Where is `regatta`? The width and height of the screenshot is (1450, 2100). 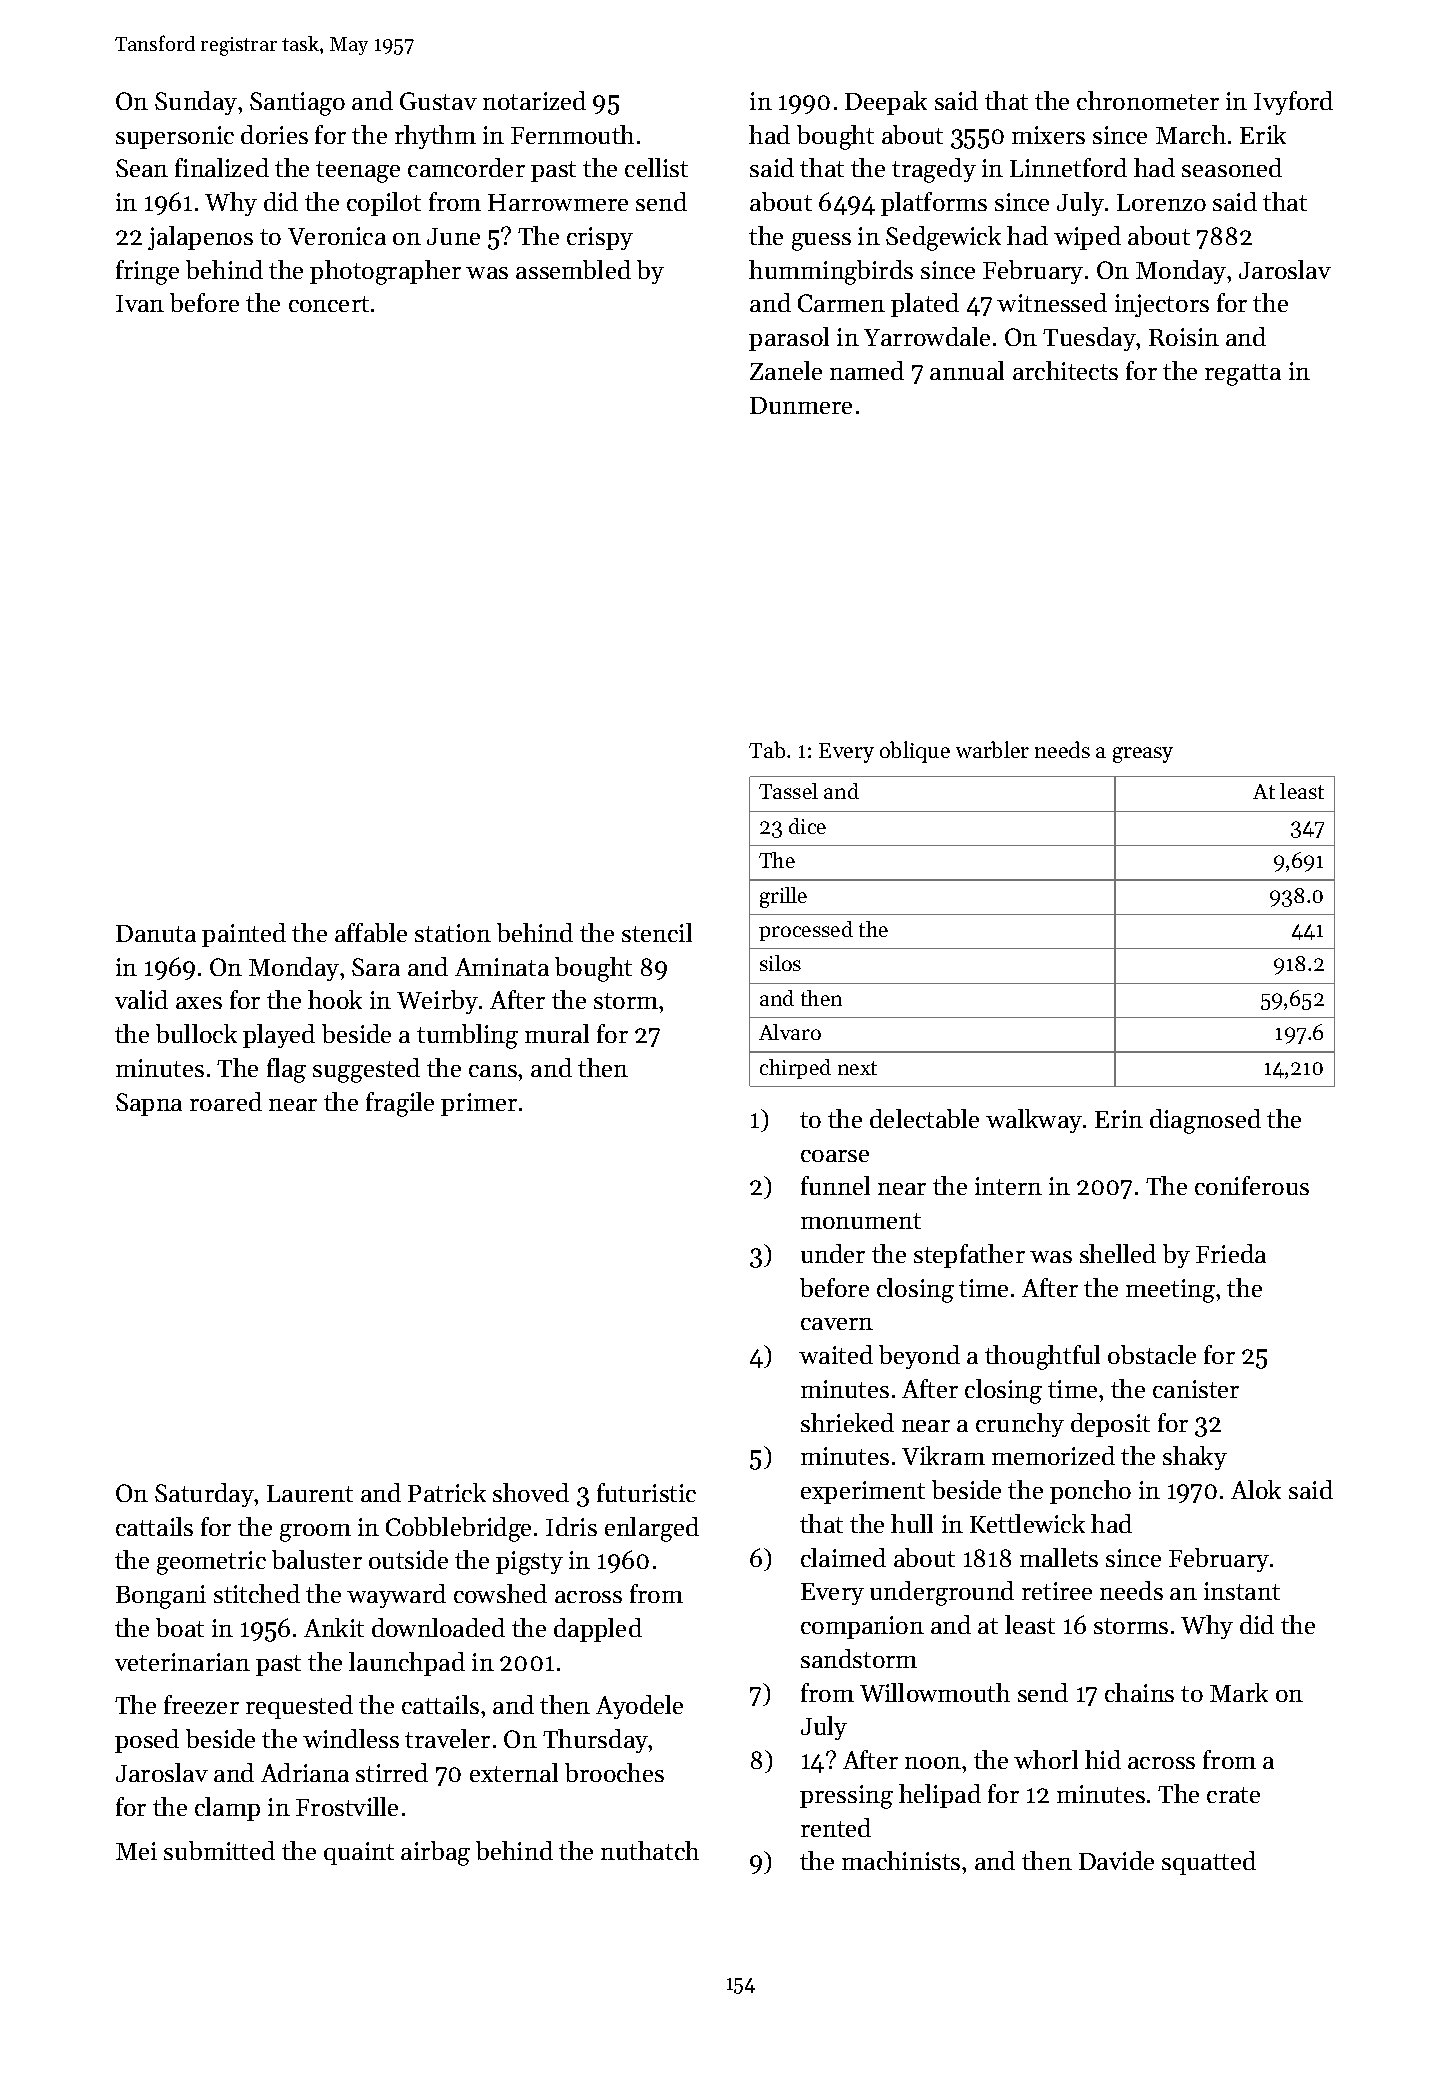 regatta is located at coordinates (1243, 375).
